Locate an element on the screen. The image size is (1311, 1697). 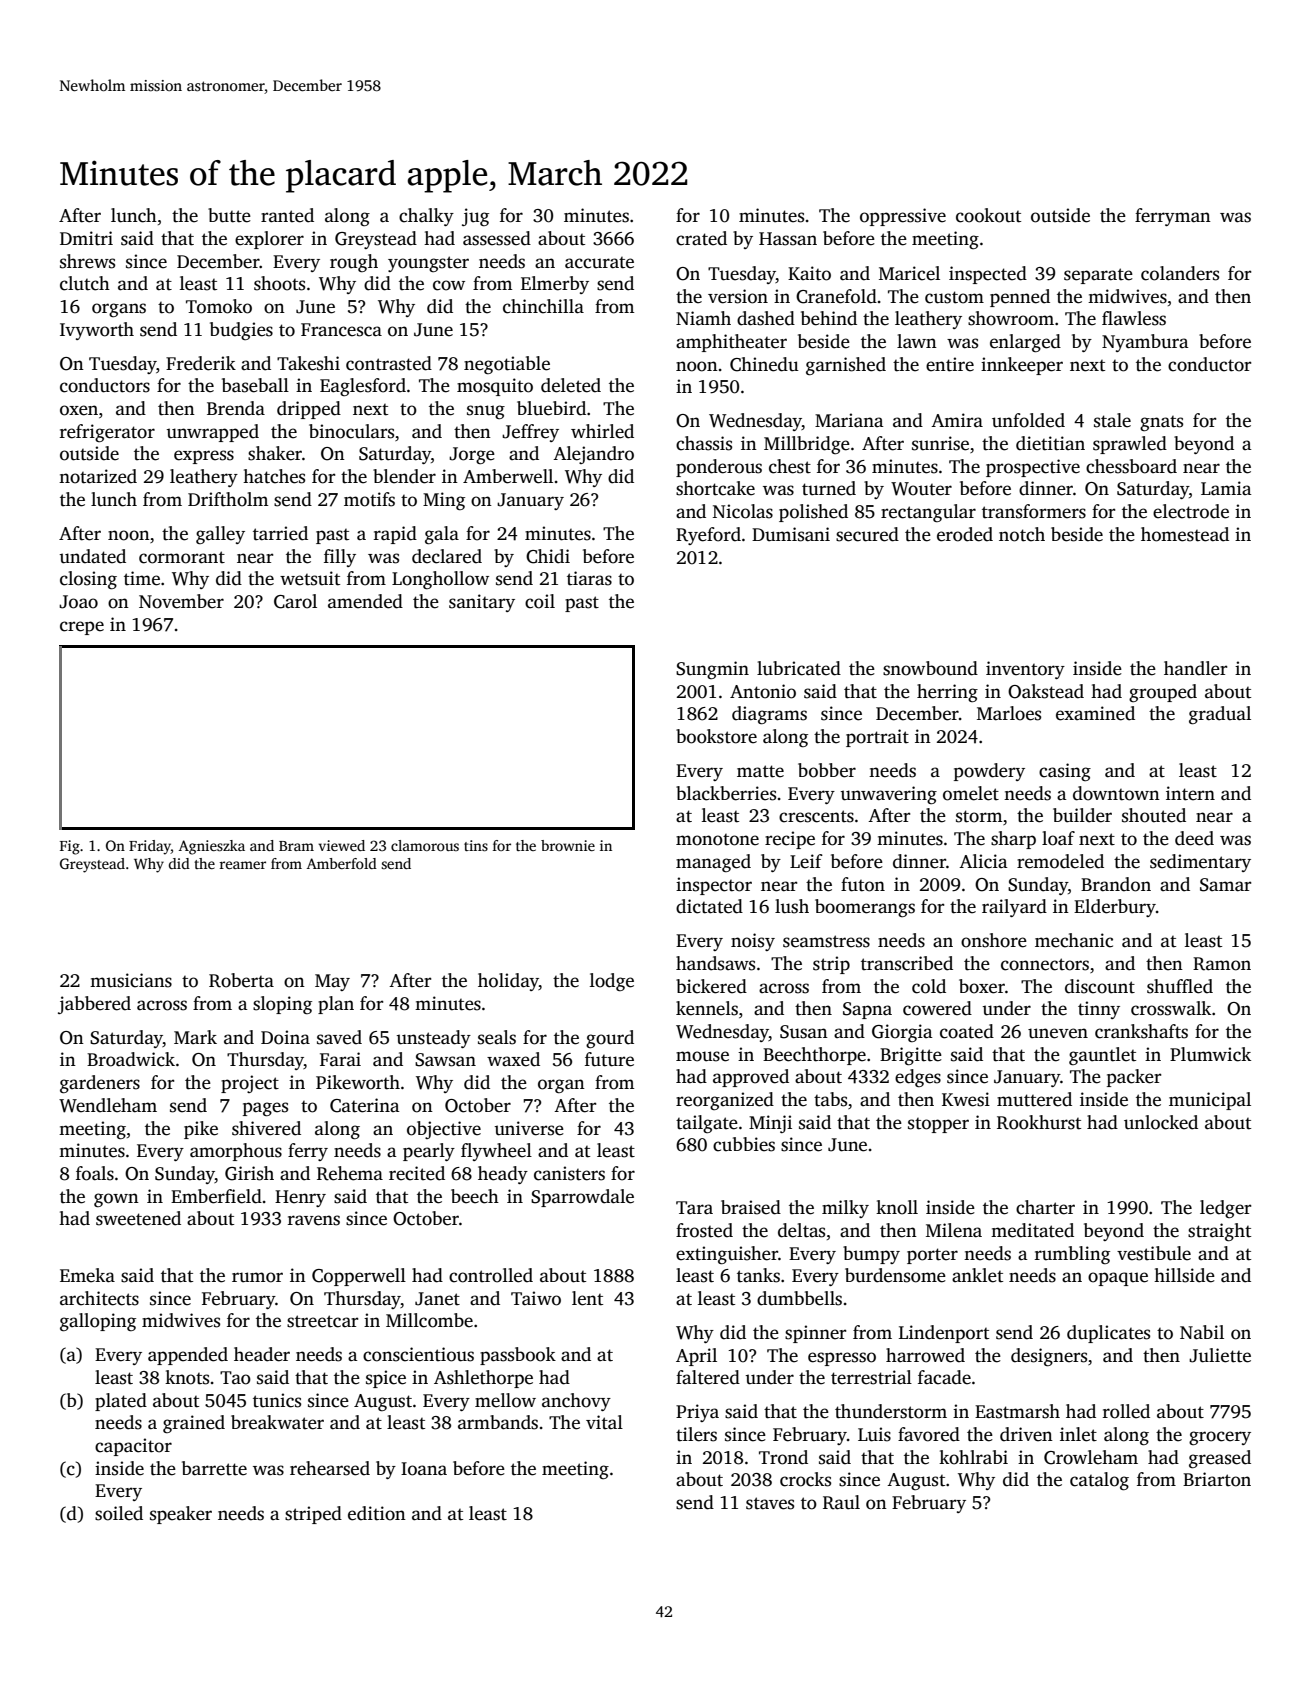
sweetened is located at coordinates (138, 1218).
